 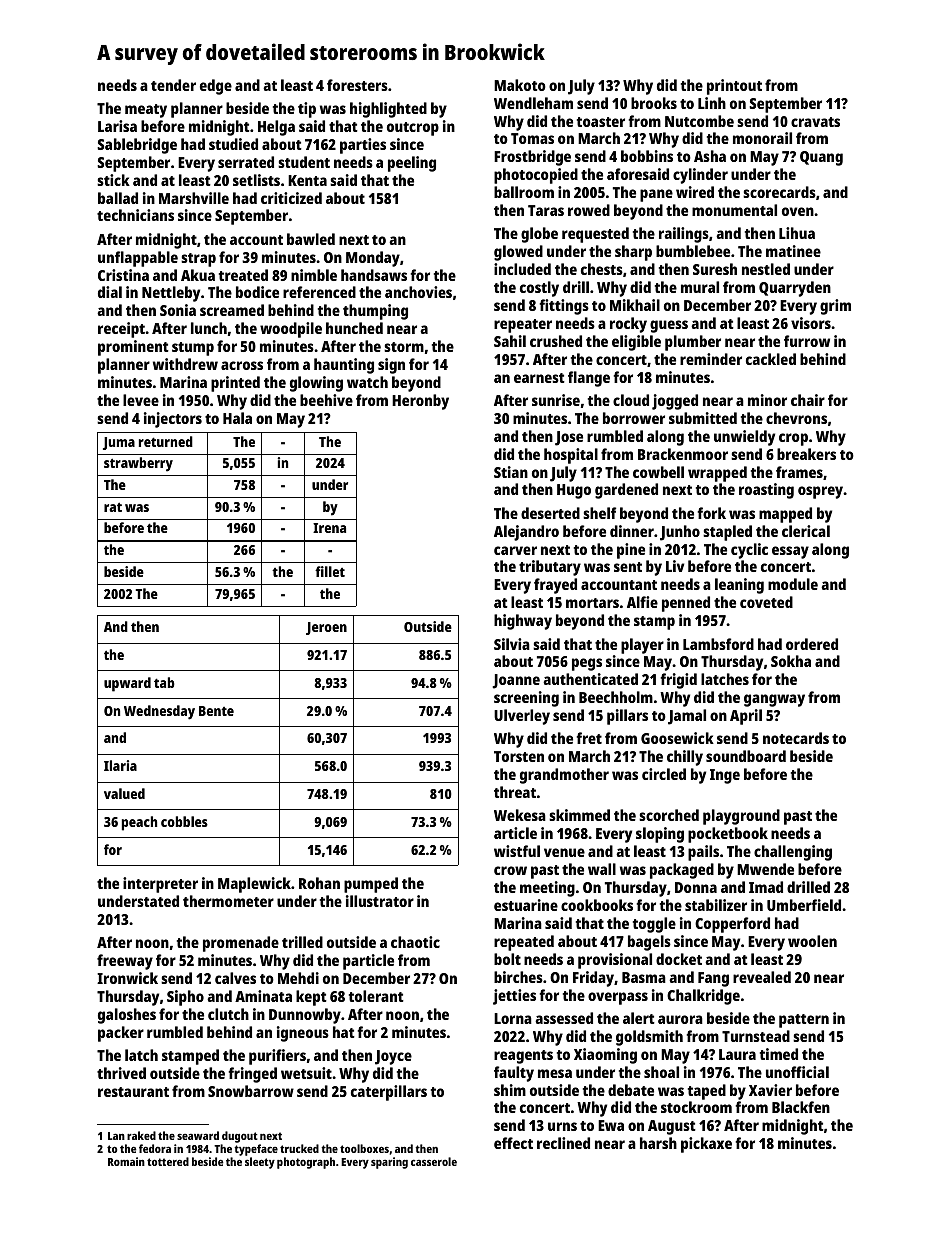 What do you see at coordinates (159, 712) in the screenshot?
I see `Wednesday` at bounding box center [159, 712].
